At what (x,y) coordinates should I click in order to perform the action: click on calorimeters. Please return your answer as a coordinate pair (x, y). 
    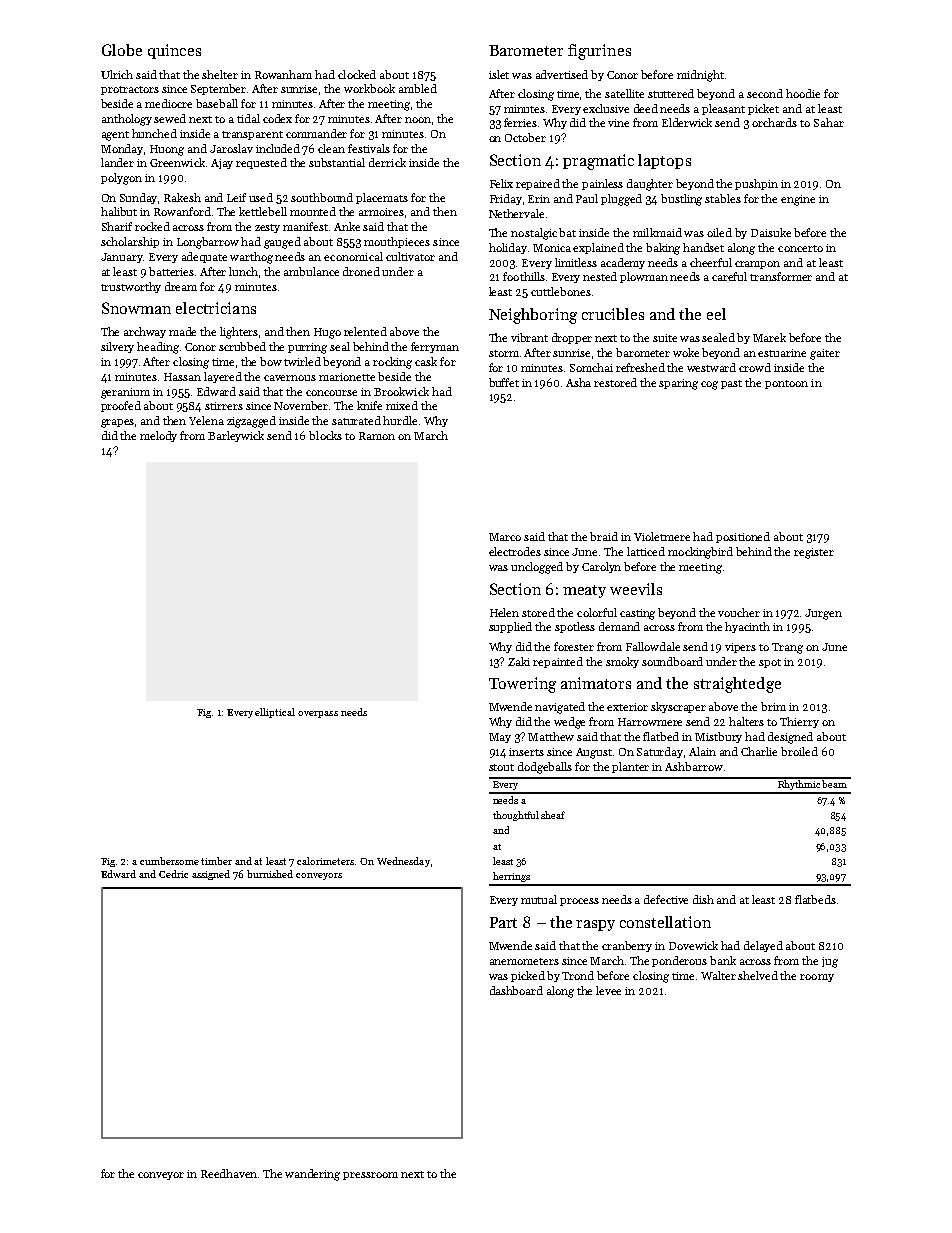
    Looking at the image, I should click on (325, 861).
